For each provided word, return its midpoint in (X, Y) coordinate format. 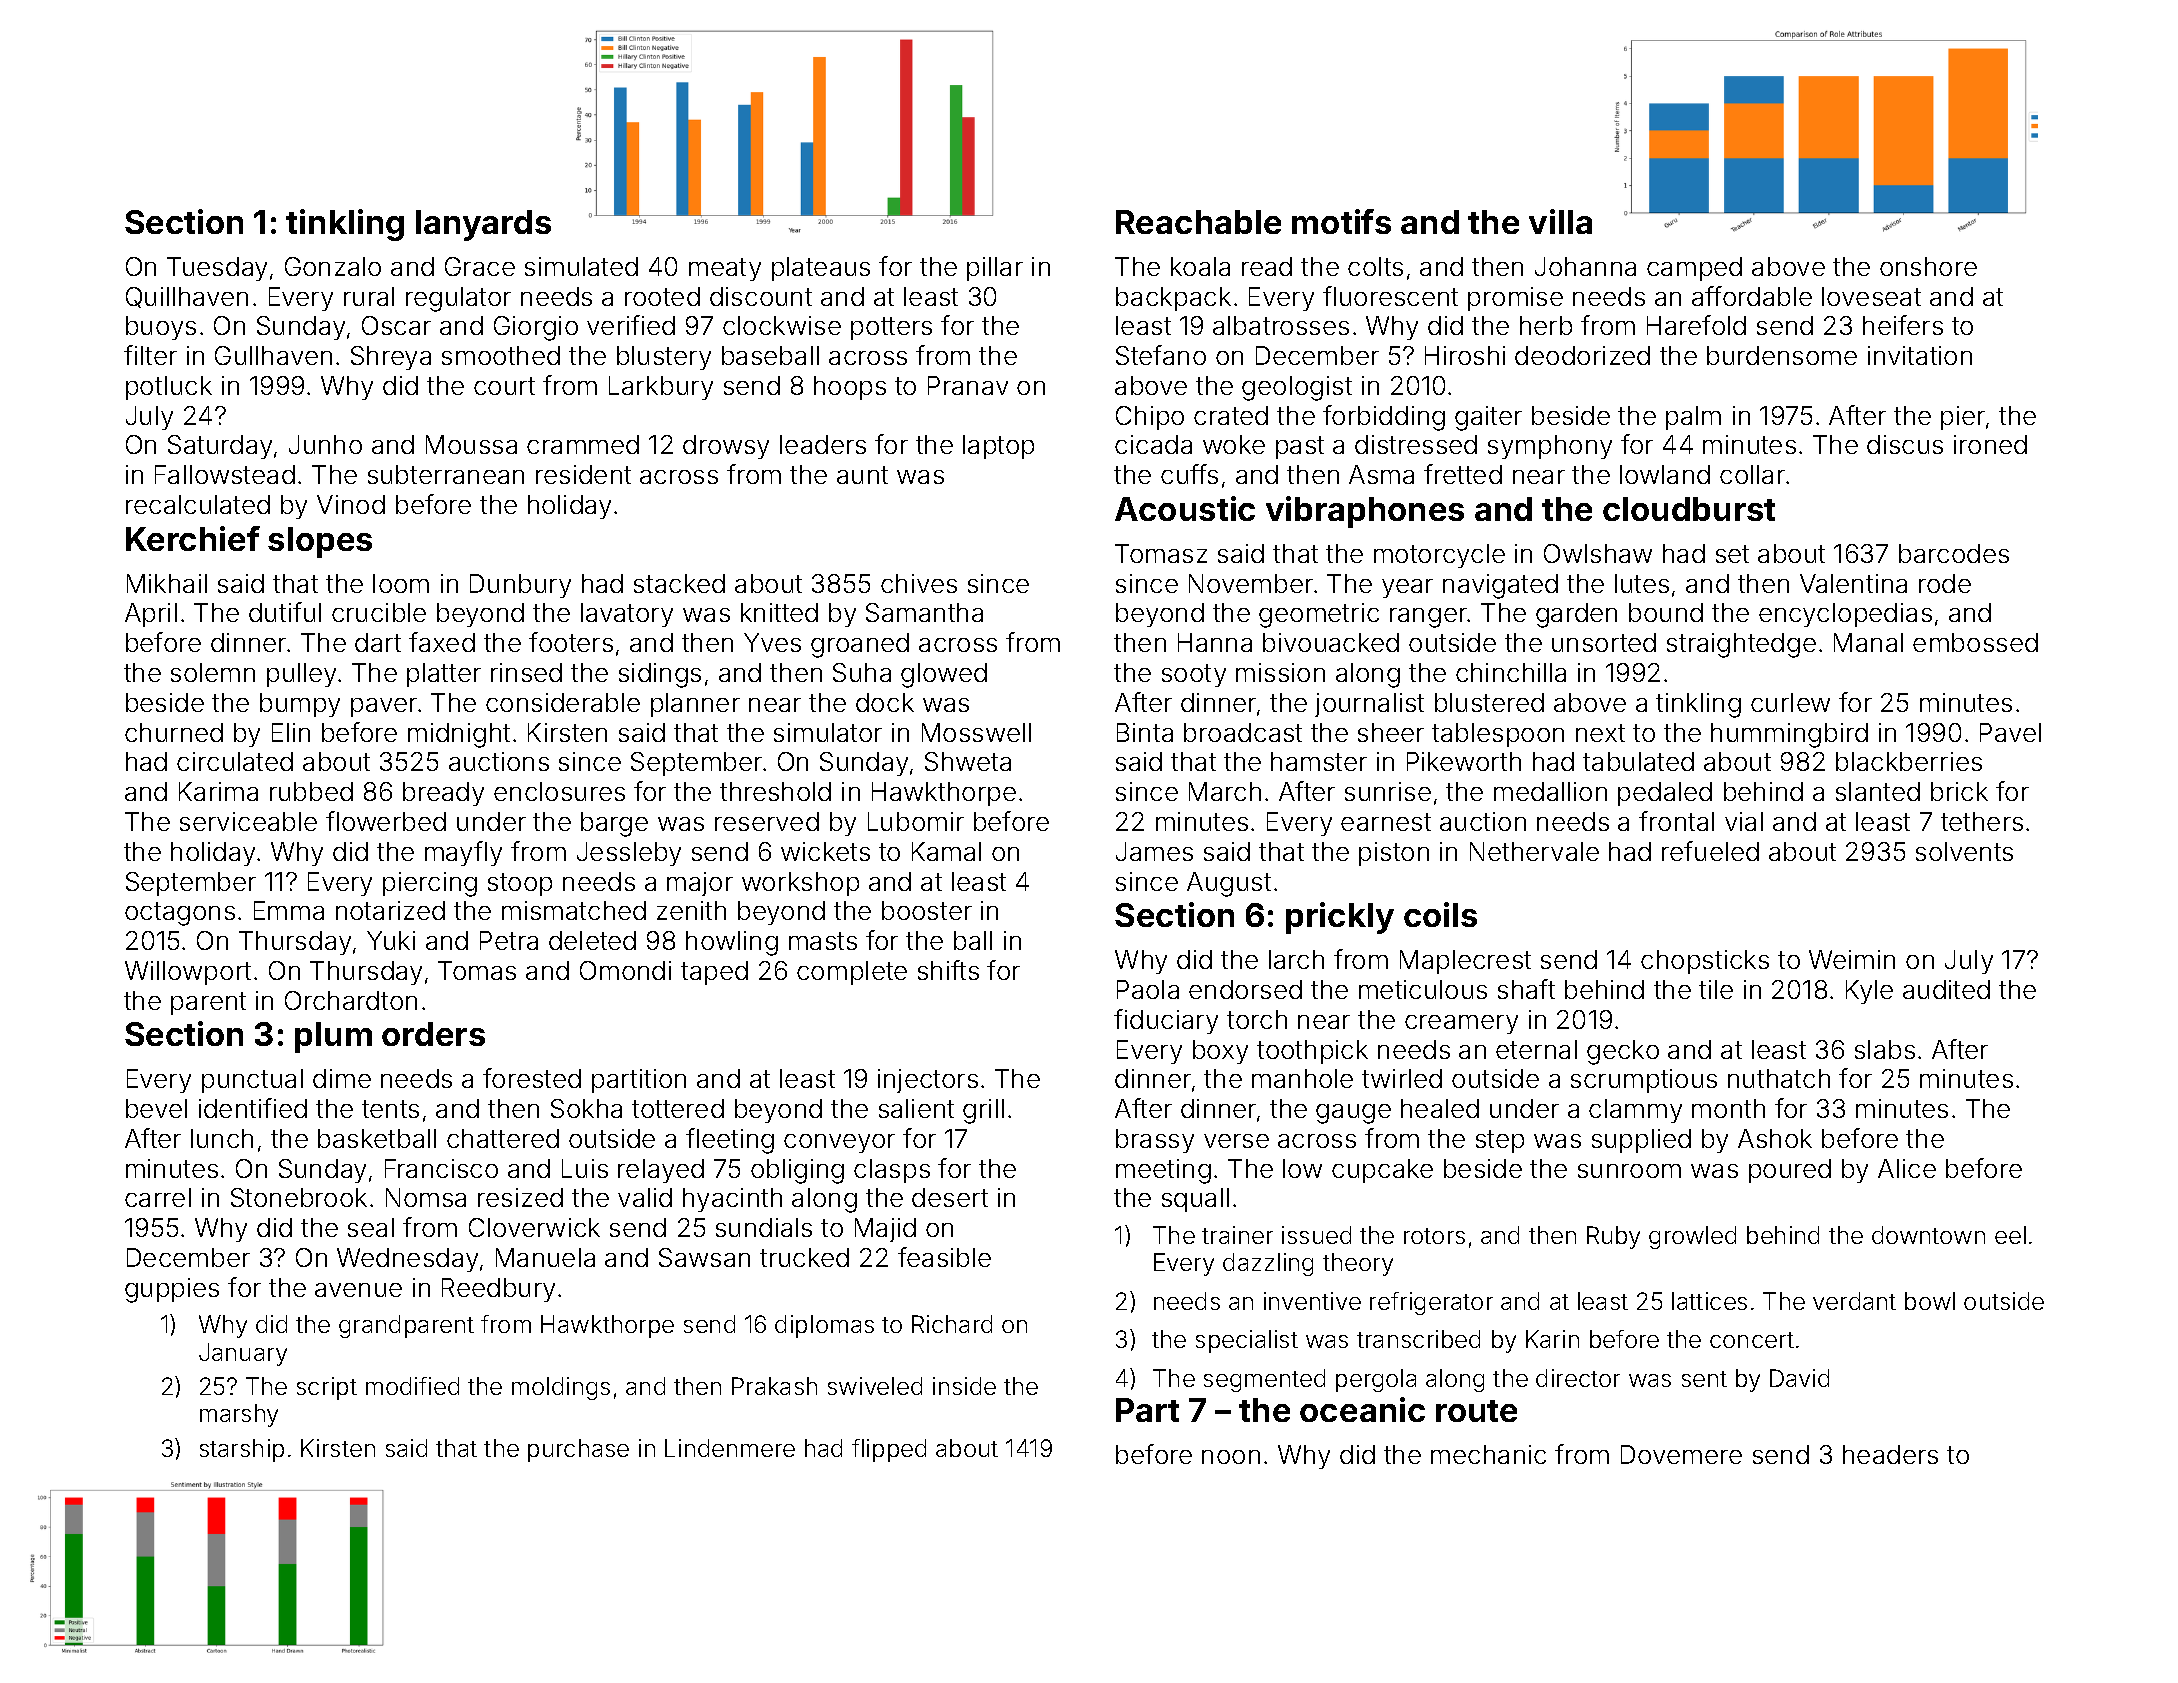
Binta (1145, 732)
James (1154, 851)
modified (412, 1386)
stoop (520, 884)
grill (983, 1111)
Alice (1907, 1168)
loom (401, 583)
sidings (660, 675)
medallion (1550, 791)
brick (1959, 791)
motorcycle (1439, 556)
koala (1200, 266)
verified (631, 325)
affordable (1752, 296)
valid (645, 1197)
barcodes (1954, 553)
